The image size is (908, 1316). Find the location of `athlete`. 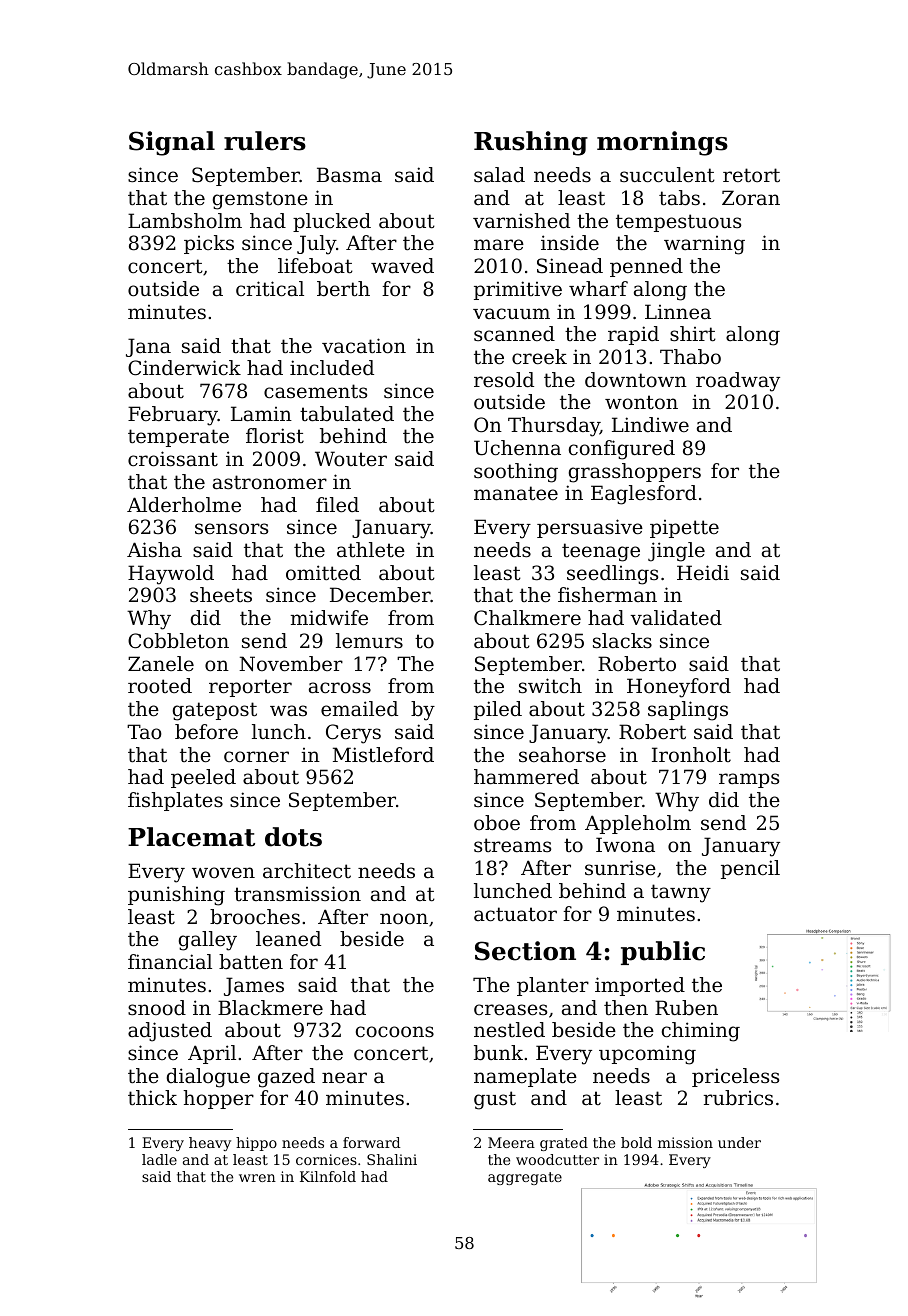

athlete is located at coordinates (371, 550).
